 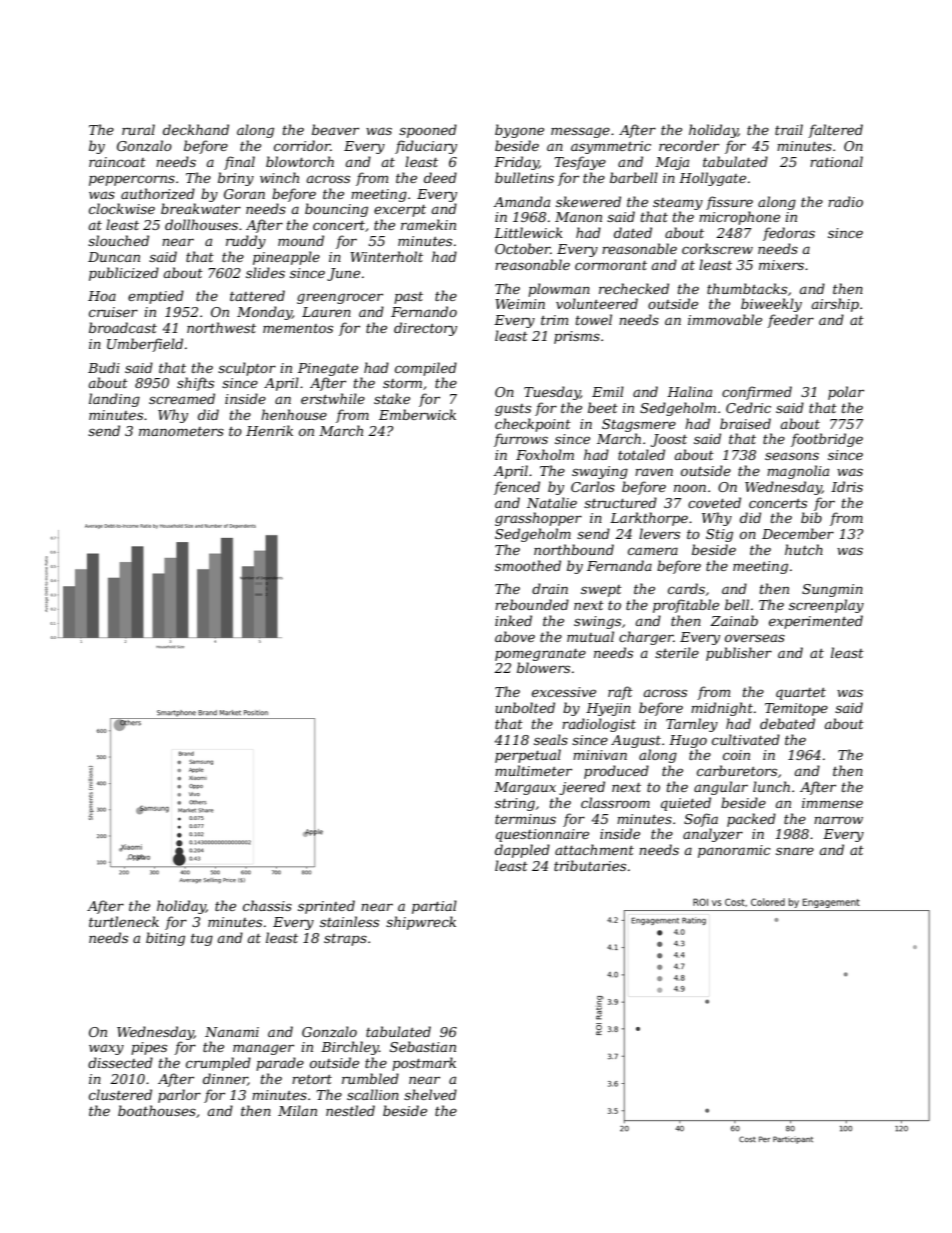 What do you see at coordinates (345, 940) in the screenshot?
I see `straps` at bounding box center [345, 940].
